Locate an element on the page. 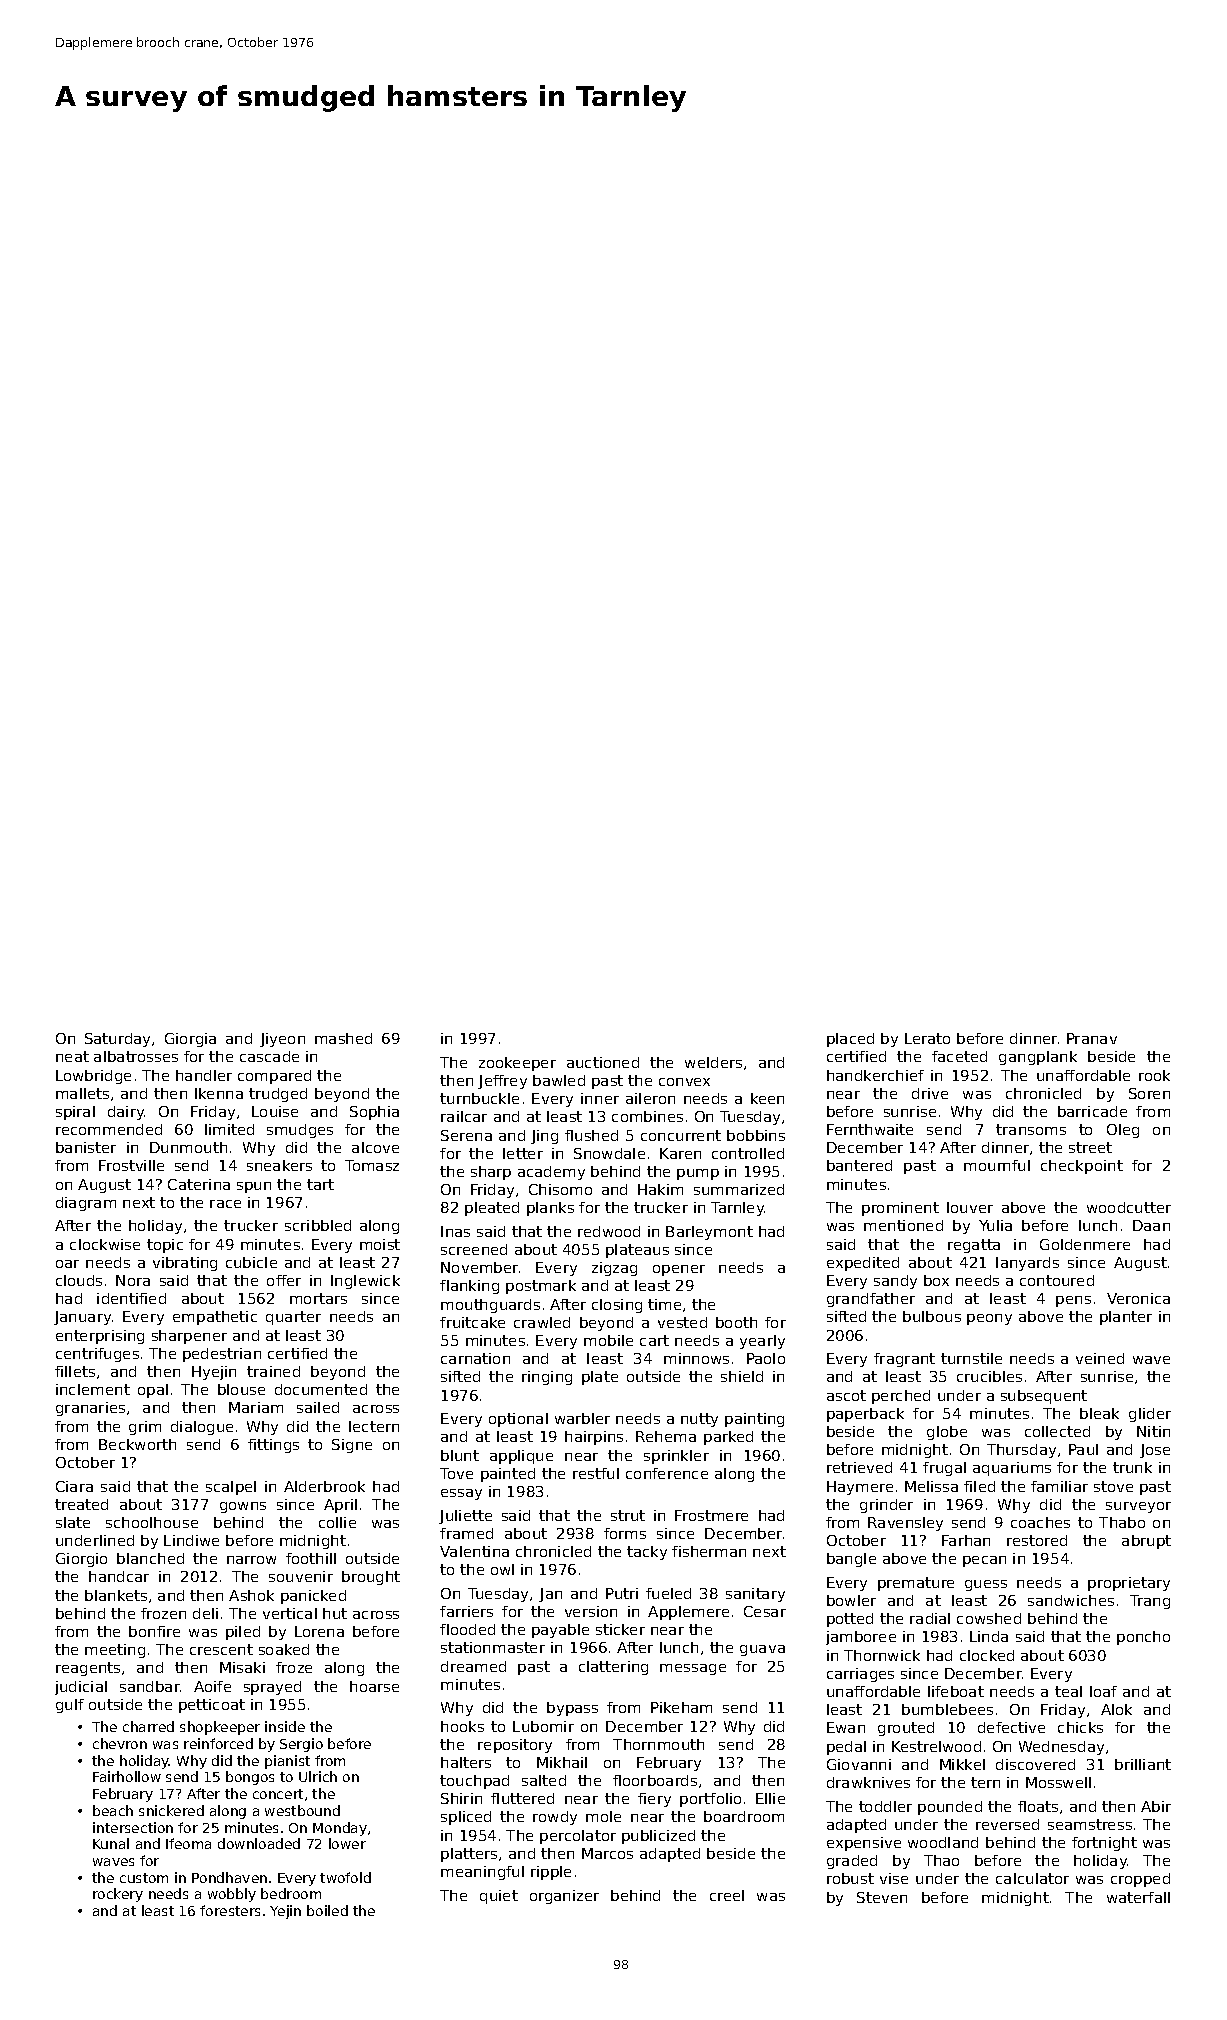 The image size is (1227, 2020). Jiyeon is located at coordinates (282, 1040).
